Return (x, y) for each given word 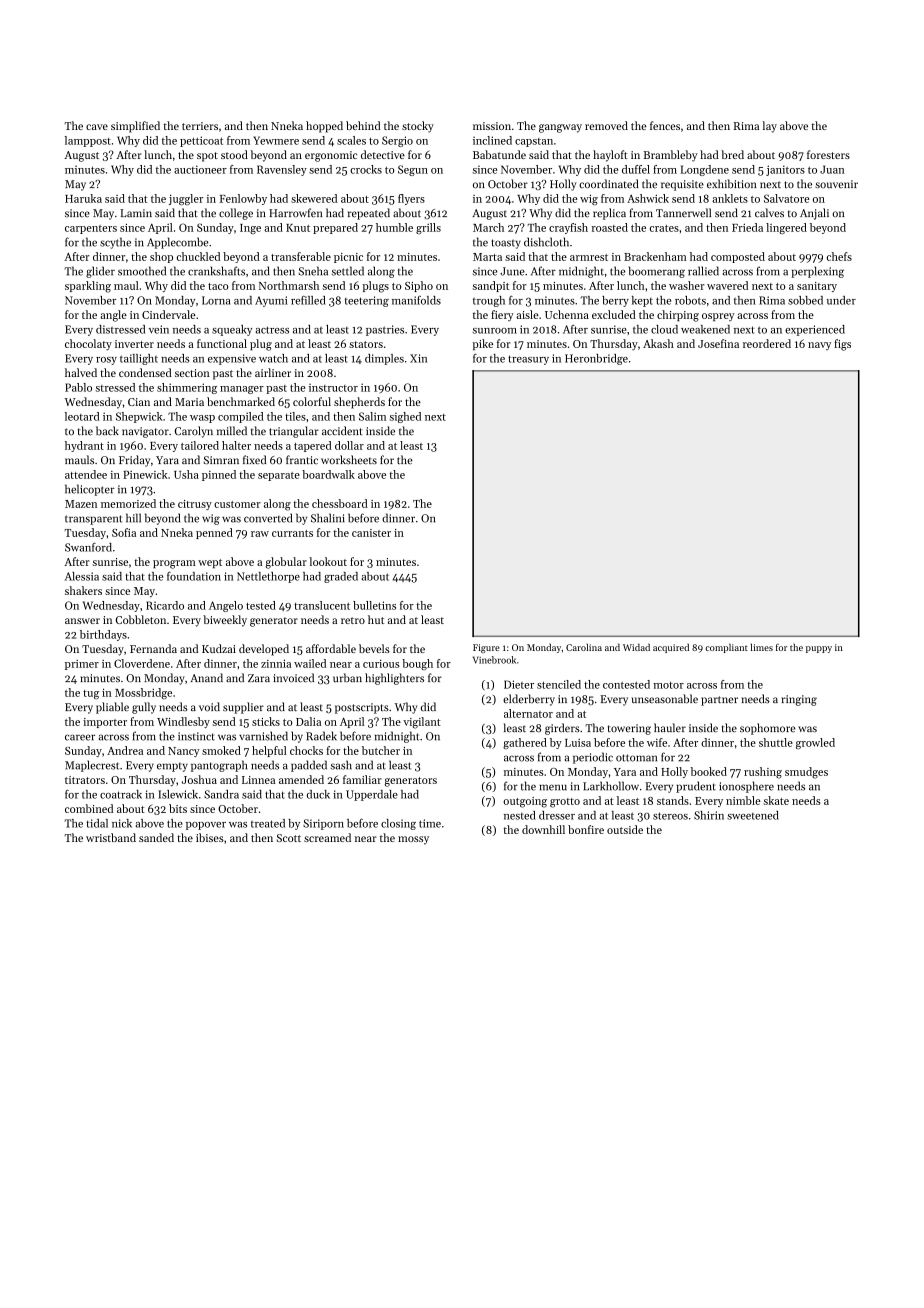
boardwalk (328, 474)
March (488, 227)
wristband (111, 837)
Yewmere (276, 140)
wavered (727, 285)
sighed (405, 417)
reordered (767, 343)
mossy (413, 840)
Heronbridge (596, 359)
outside (625, 829)
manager (242, 390)
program (174, 564)
